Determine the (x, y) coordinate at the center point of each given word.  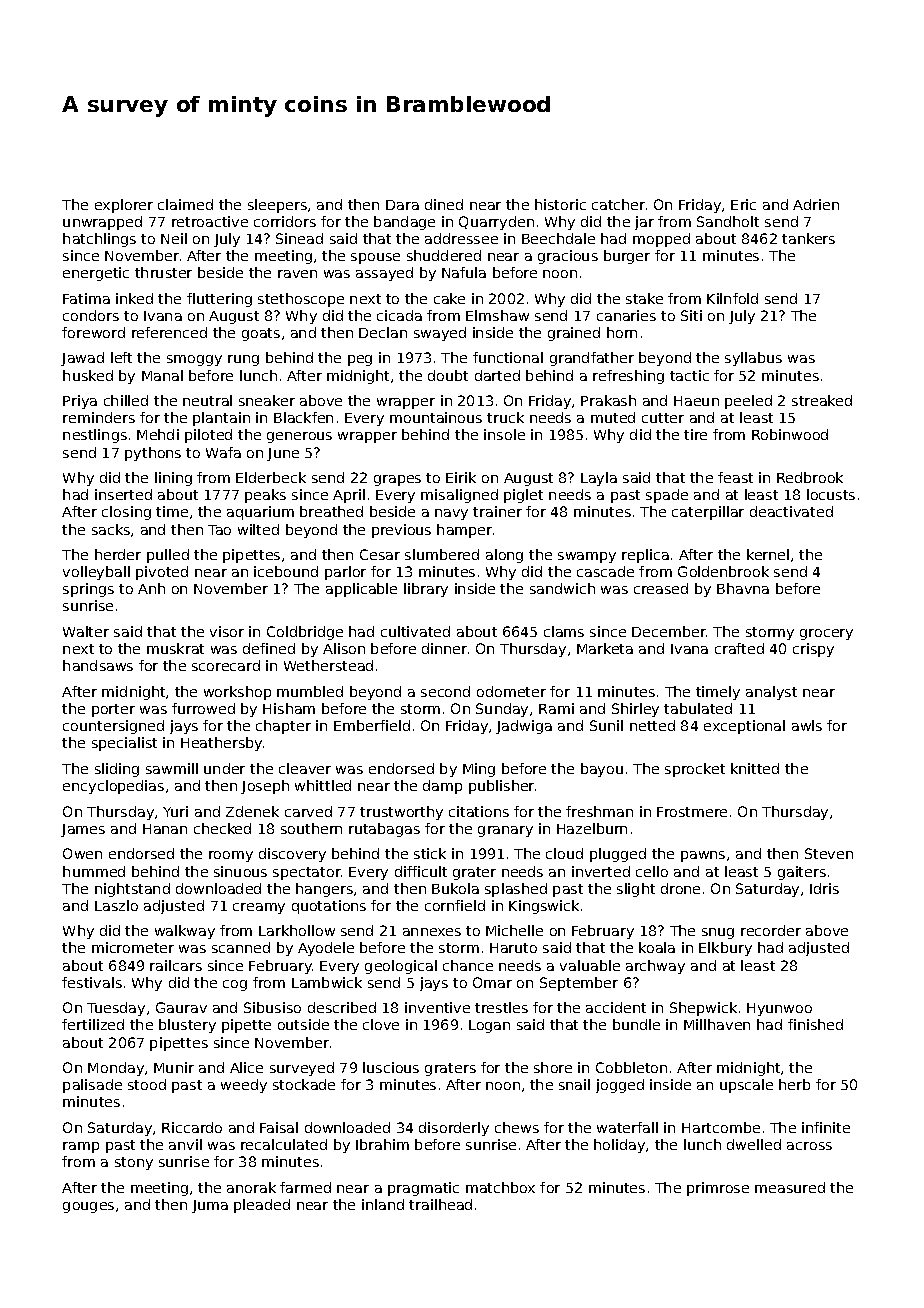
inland (383, 1204)
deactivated (791, 511)
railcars (176, 965)
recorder (771, 930)
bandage (404, 223)
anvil (185, 1144)
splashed (516, 890)
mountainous (436, 417)
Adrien (816, 204)
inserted (123, 494)
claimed (185, 204)
